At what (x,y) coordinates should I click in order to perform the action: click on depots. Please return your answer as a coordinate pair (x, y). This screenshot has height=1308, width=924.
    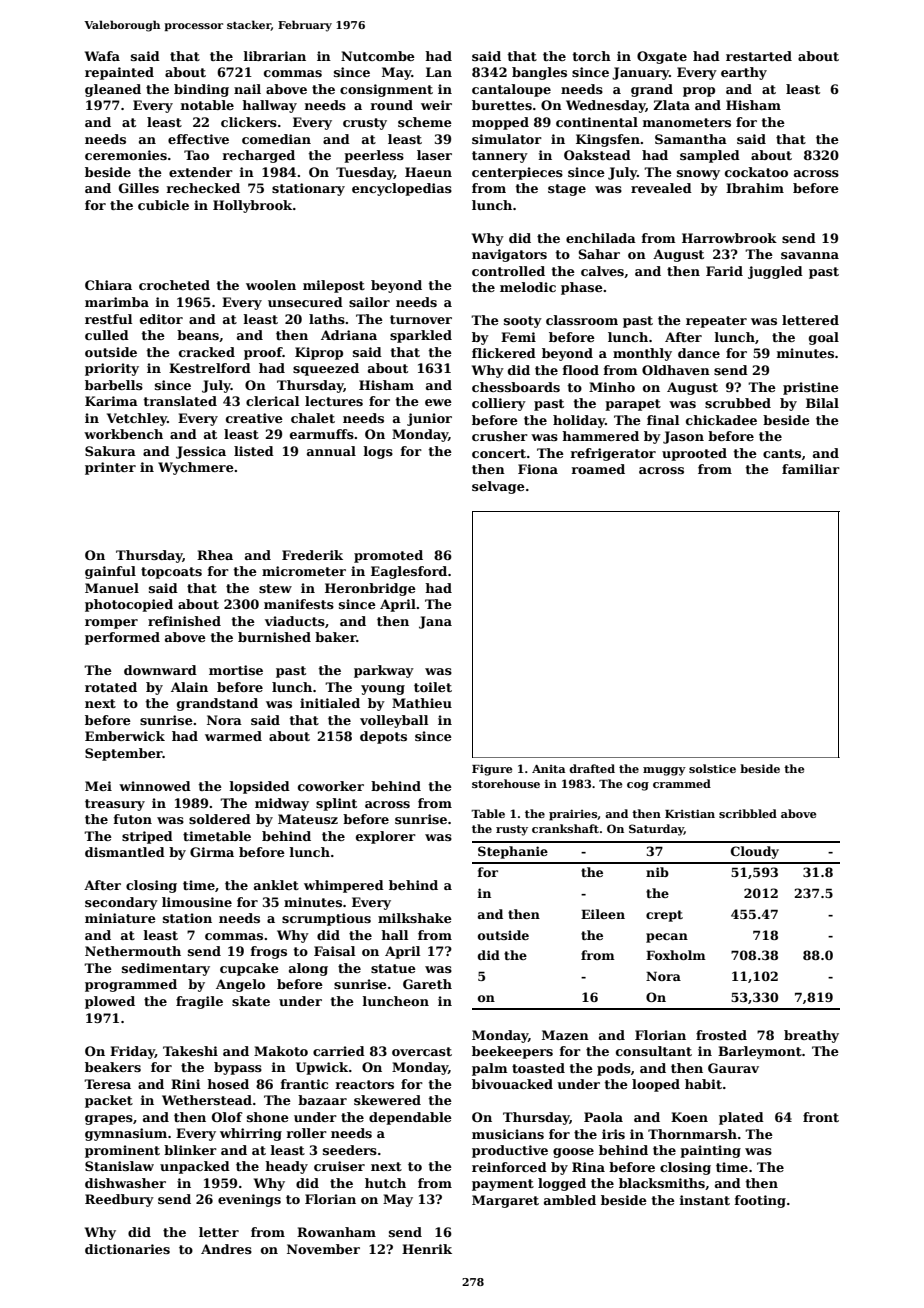
    Looking at the image, I should click on (383, 737).
